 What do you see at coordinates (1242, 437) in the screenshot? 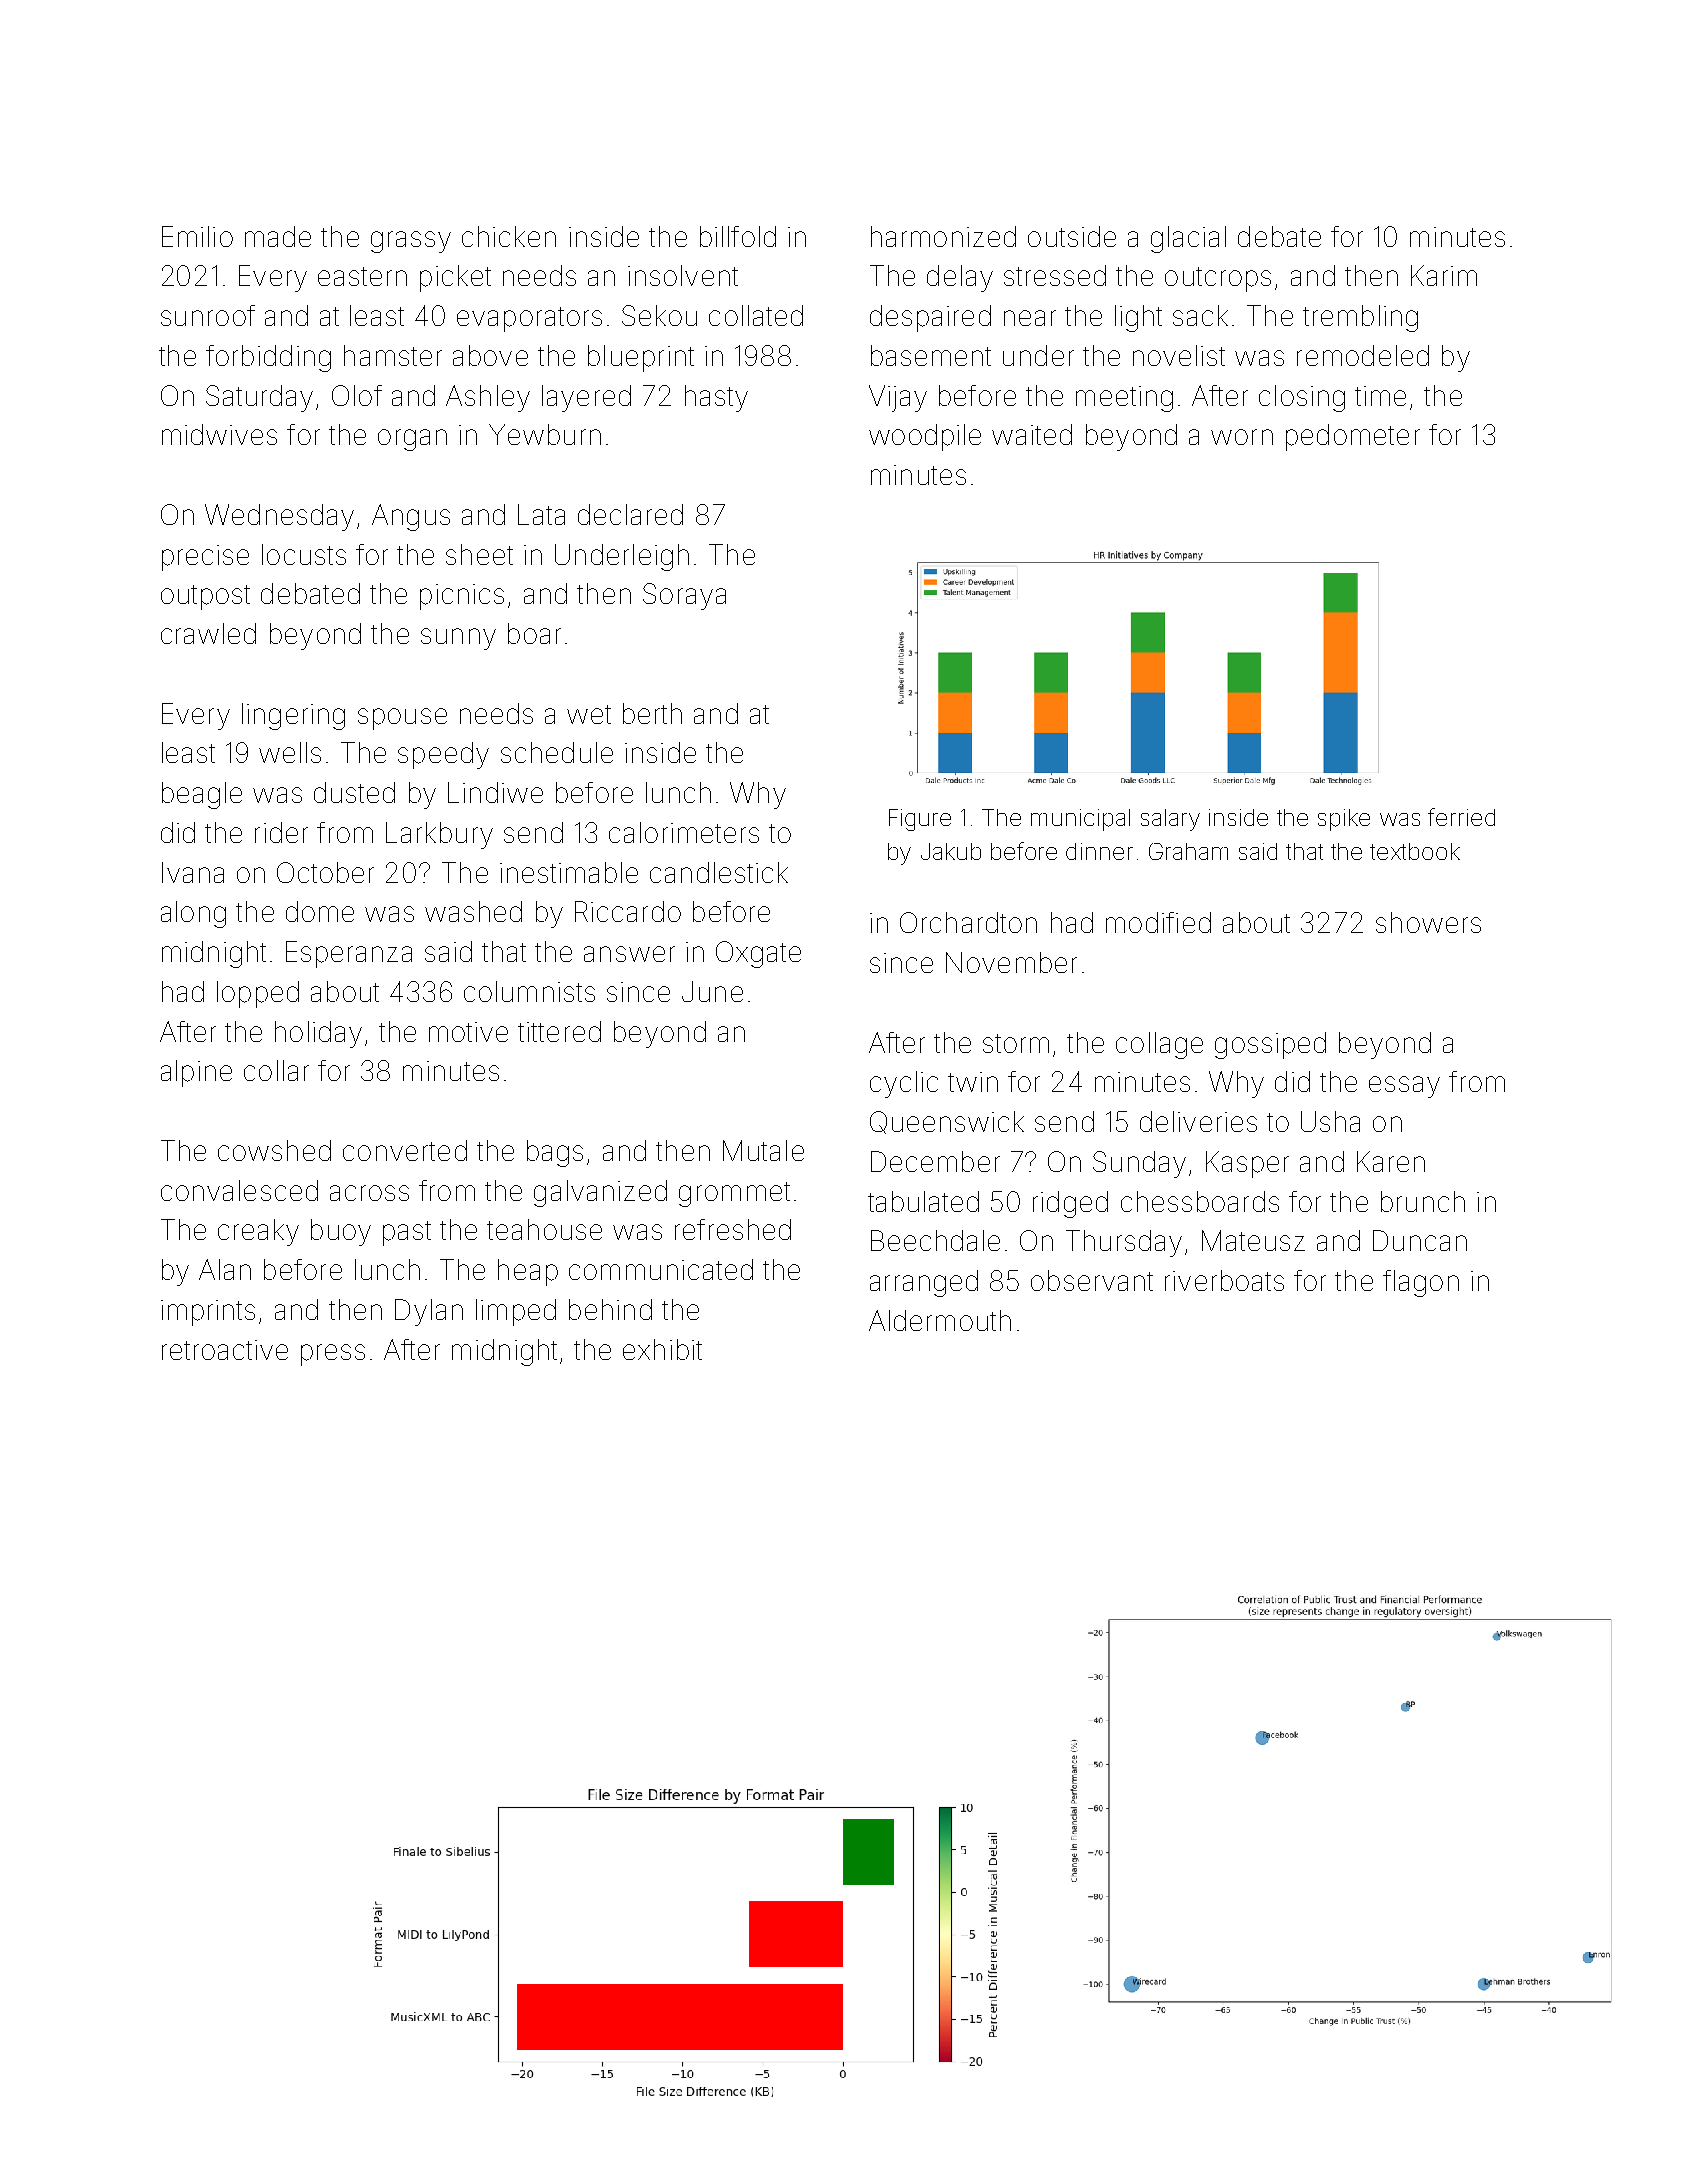
I see `worn` at bounding box center [1242, 437].
